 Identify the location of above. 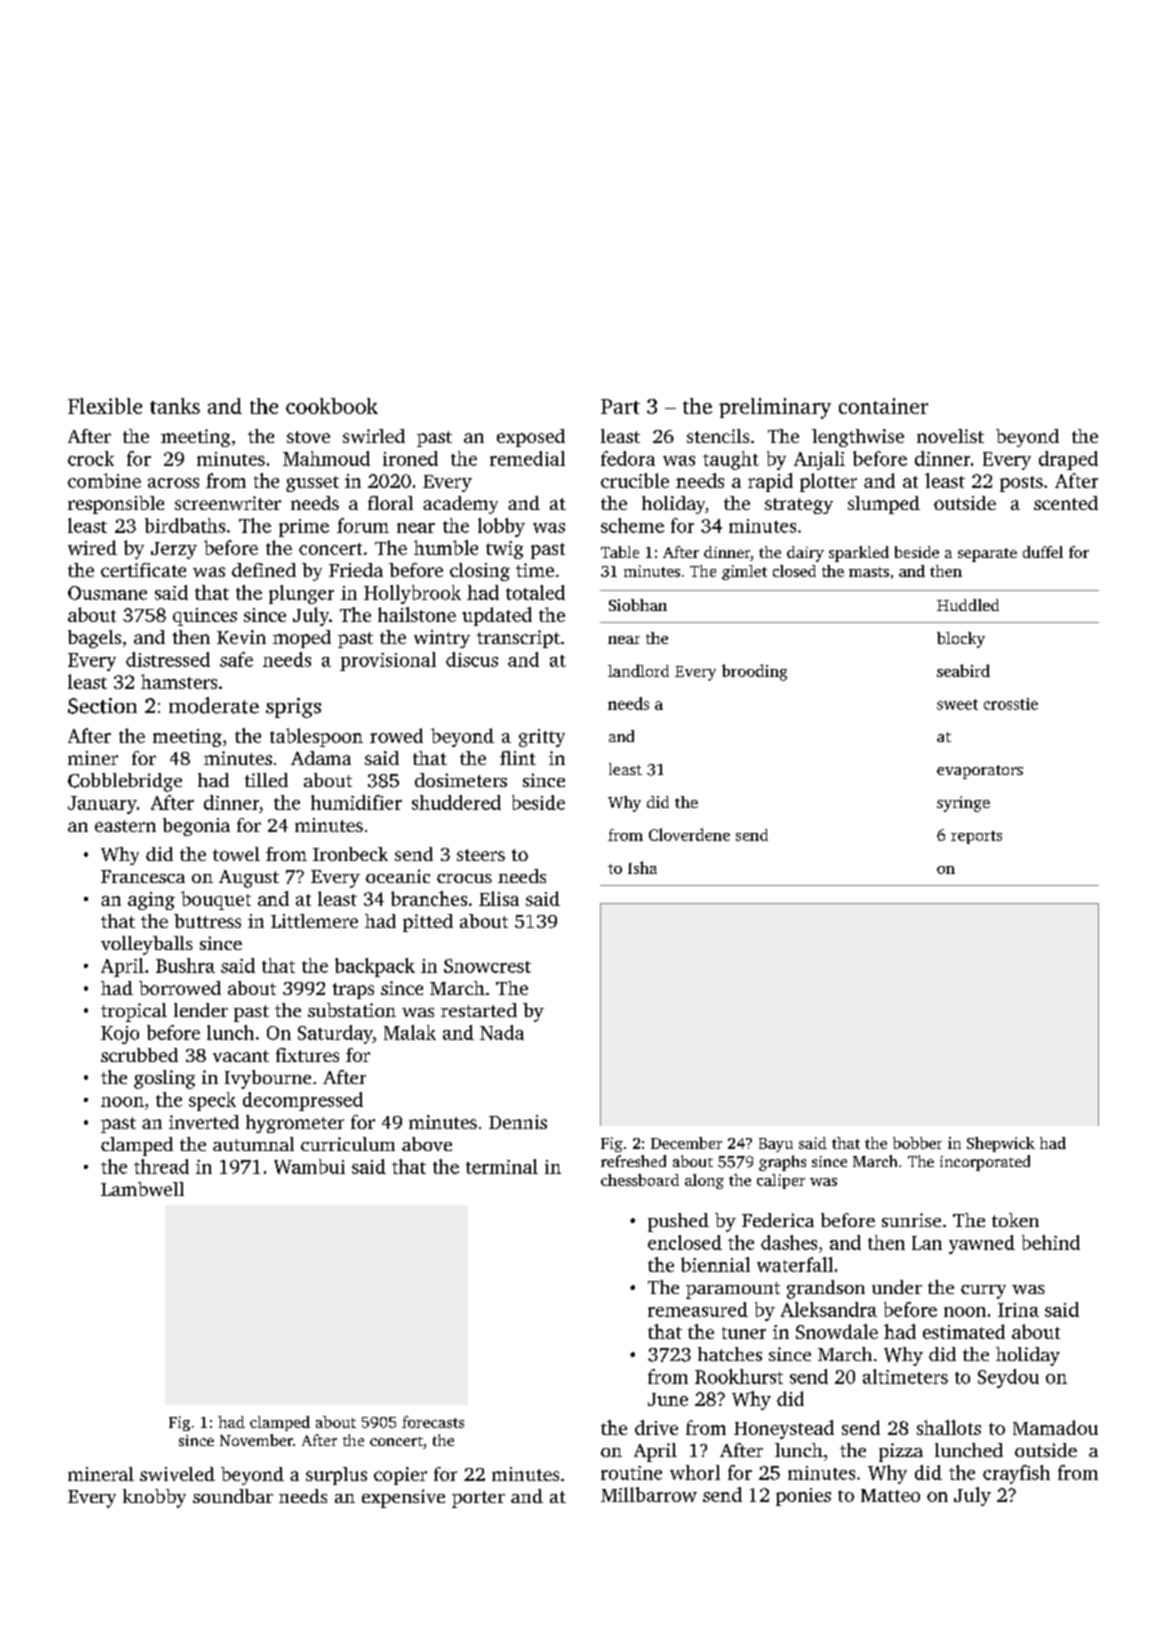
(427, 1144).
